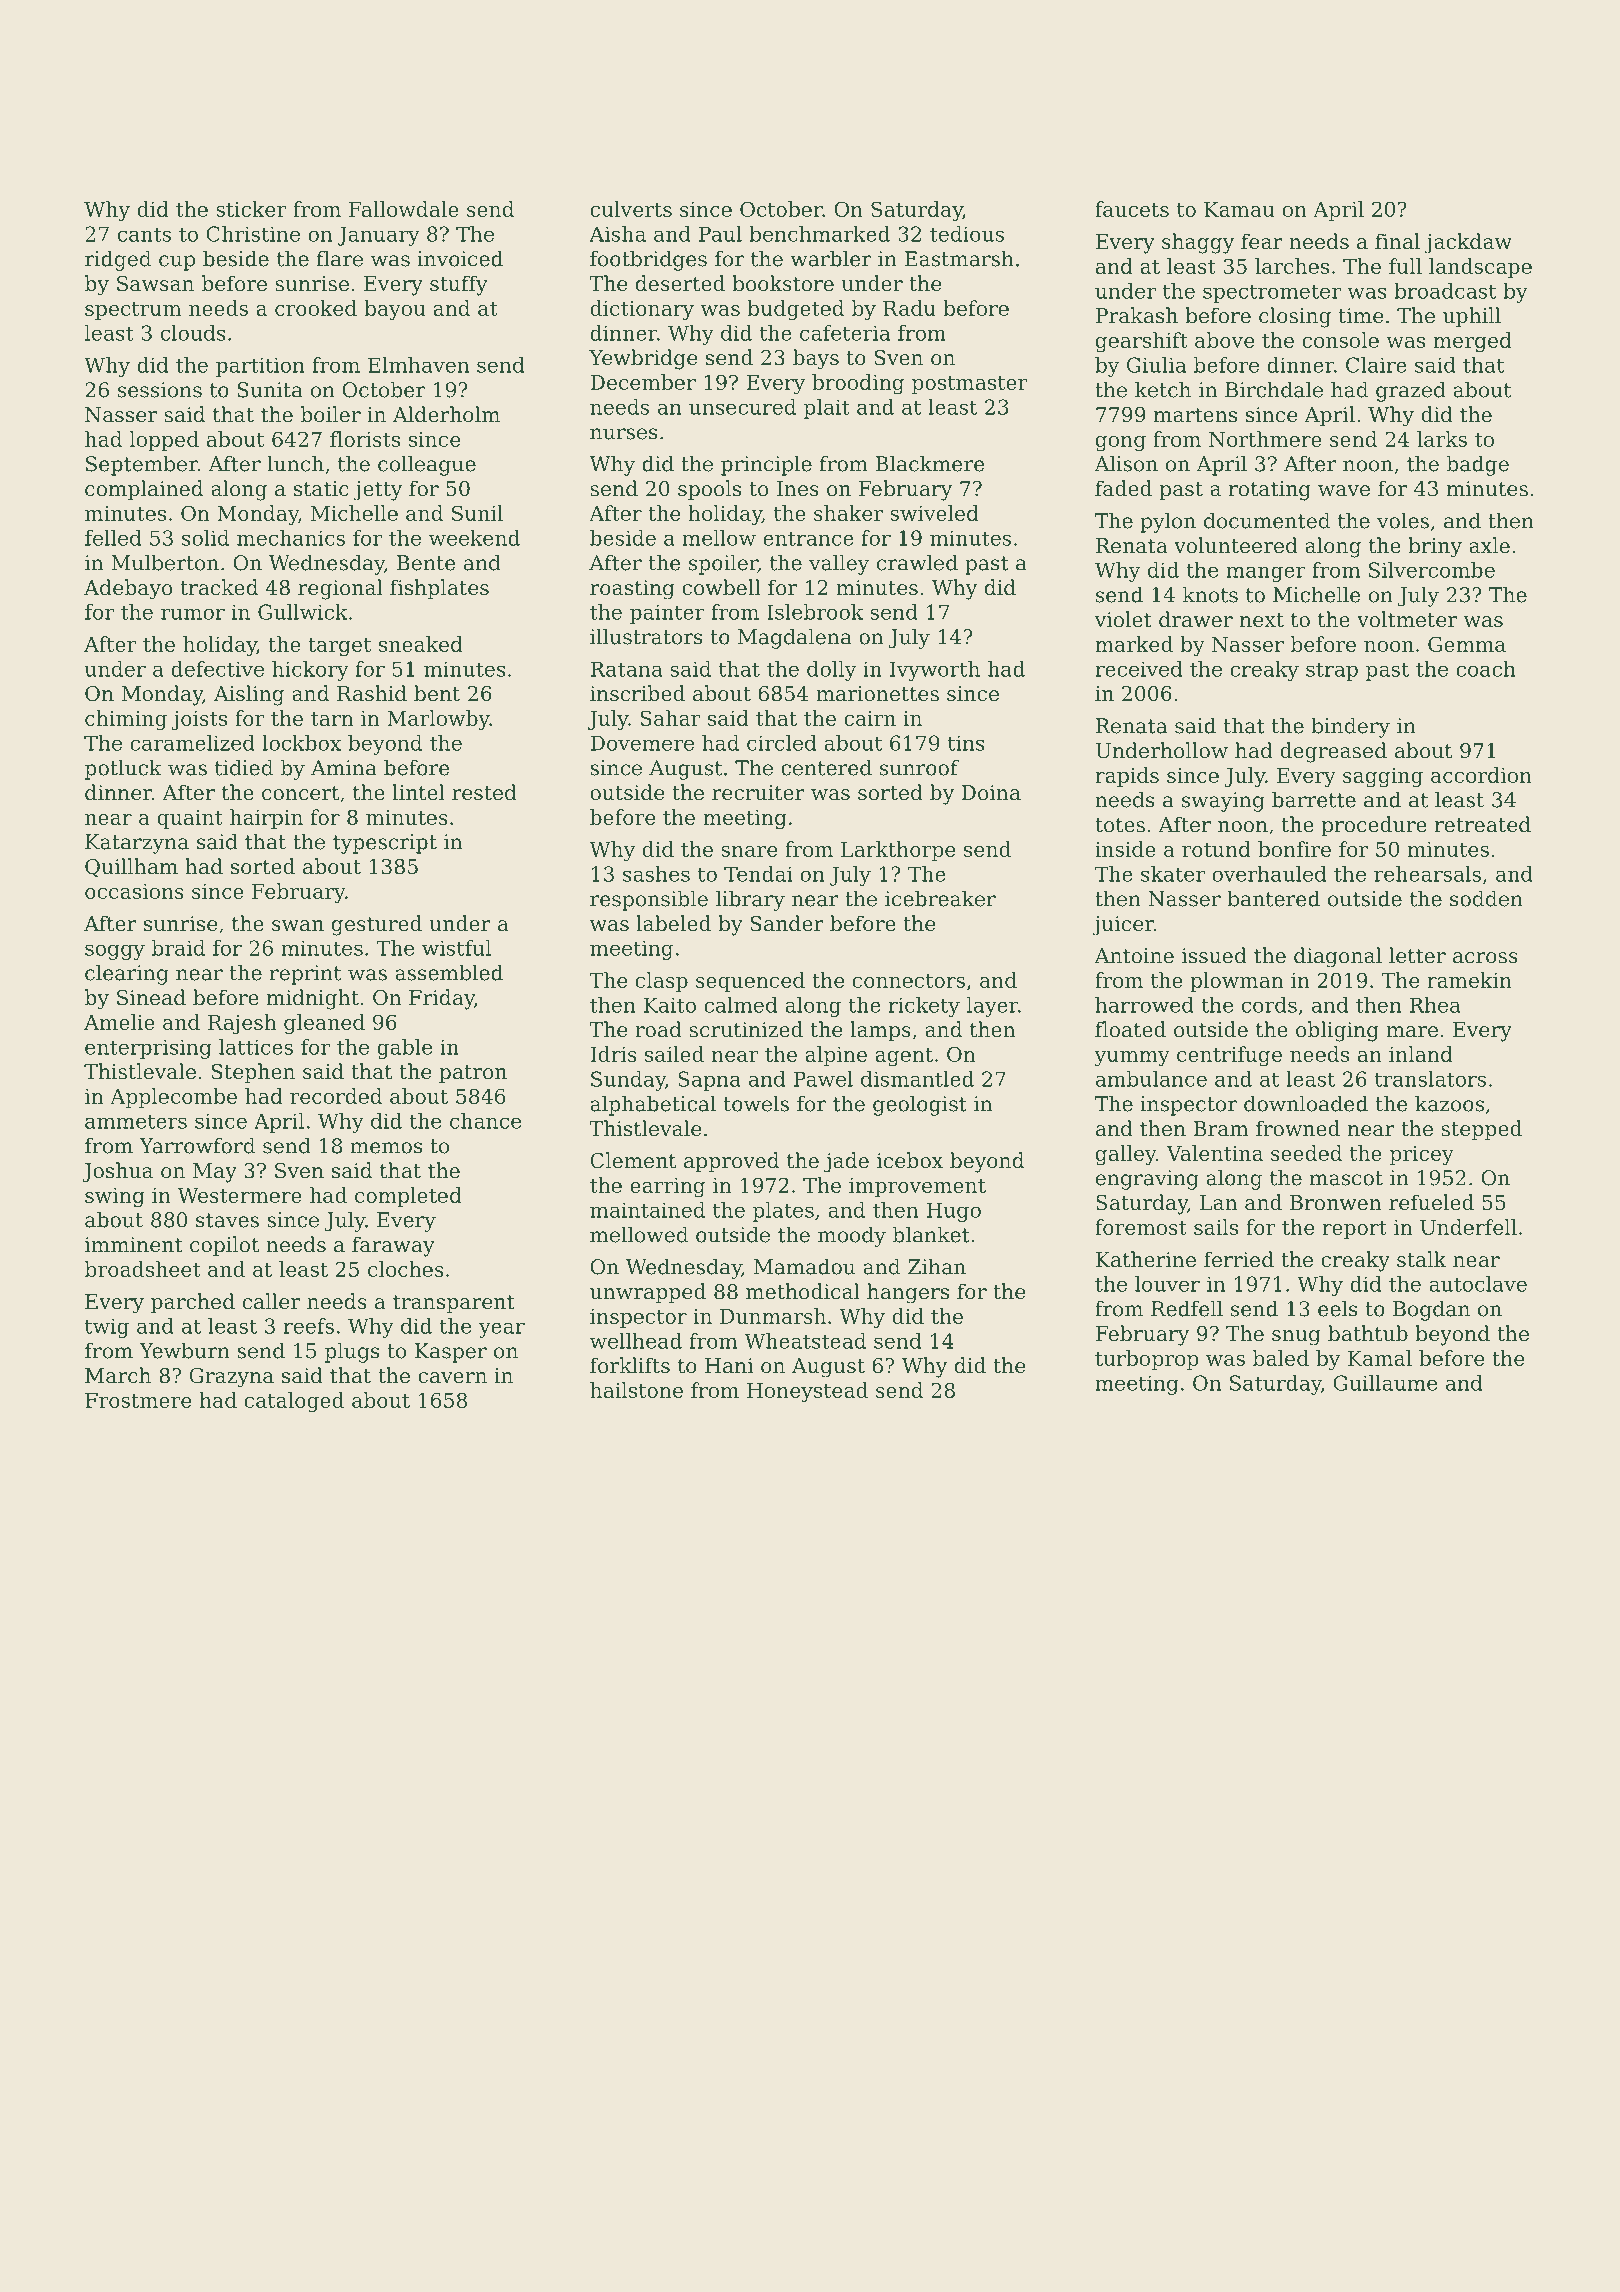 Image resolution: width=1620 pixels, height=2292 pixels. Describe the element at coordinates (134, 891) in the screenshot. I see `occasions` at that location.
